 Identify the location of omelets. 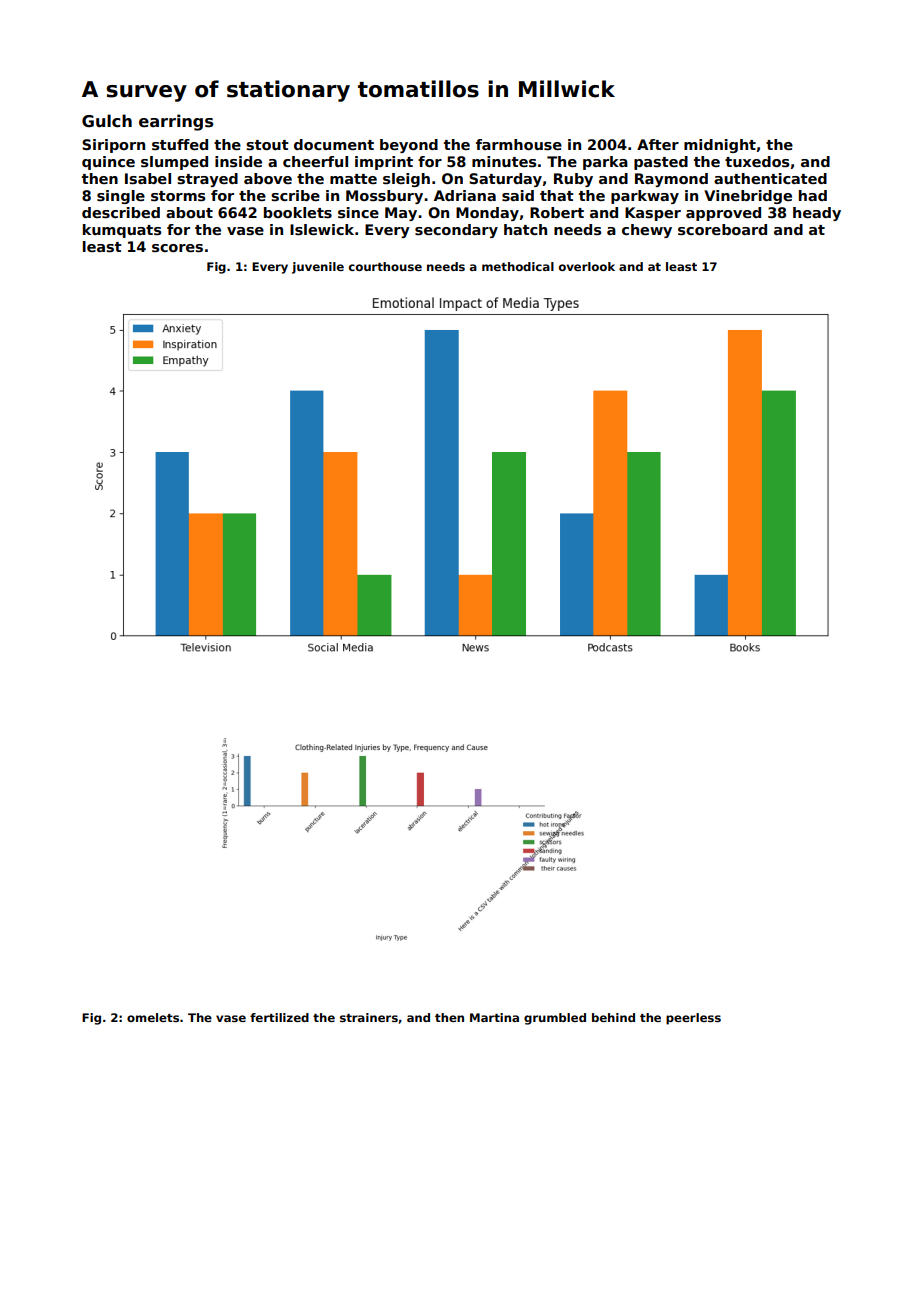
(153, 1017).
